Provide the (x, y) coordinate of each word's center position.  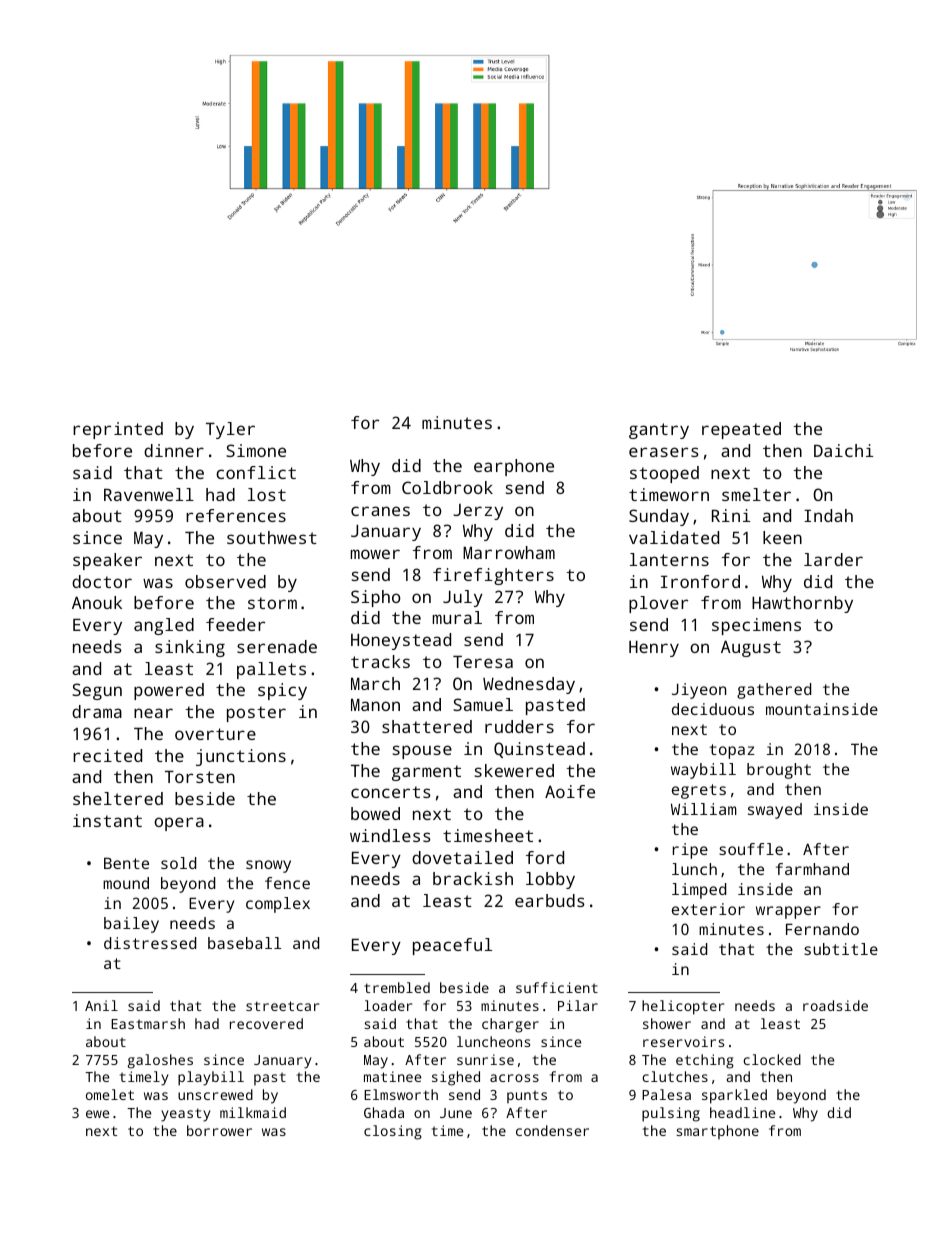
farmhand (812, 869)
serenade (277, 646)
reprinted (118, 430)
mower (375, 554)
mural (457, 617)
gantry (659, 431)
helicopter (683, 1007)
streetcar (282, 1006)
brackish (473, 878)
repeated (741, 430)
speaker (107, 561)
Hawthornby (802, 604)
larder (833, 559)
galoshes (160, 1061)
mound (126, 883)
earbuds (550, 900)
